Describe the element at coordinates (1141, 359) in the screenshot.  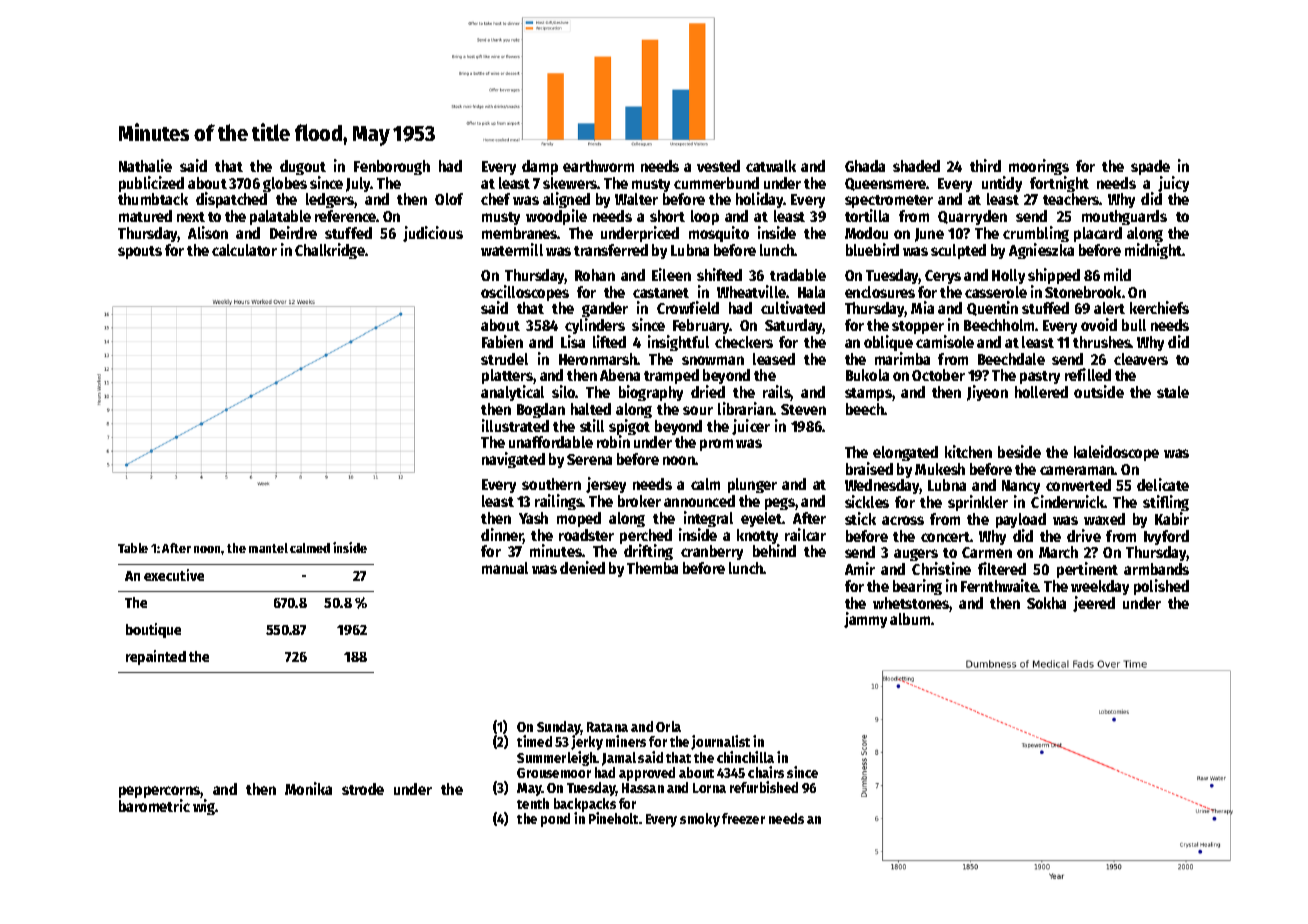
I see `cleavers` at that location.
